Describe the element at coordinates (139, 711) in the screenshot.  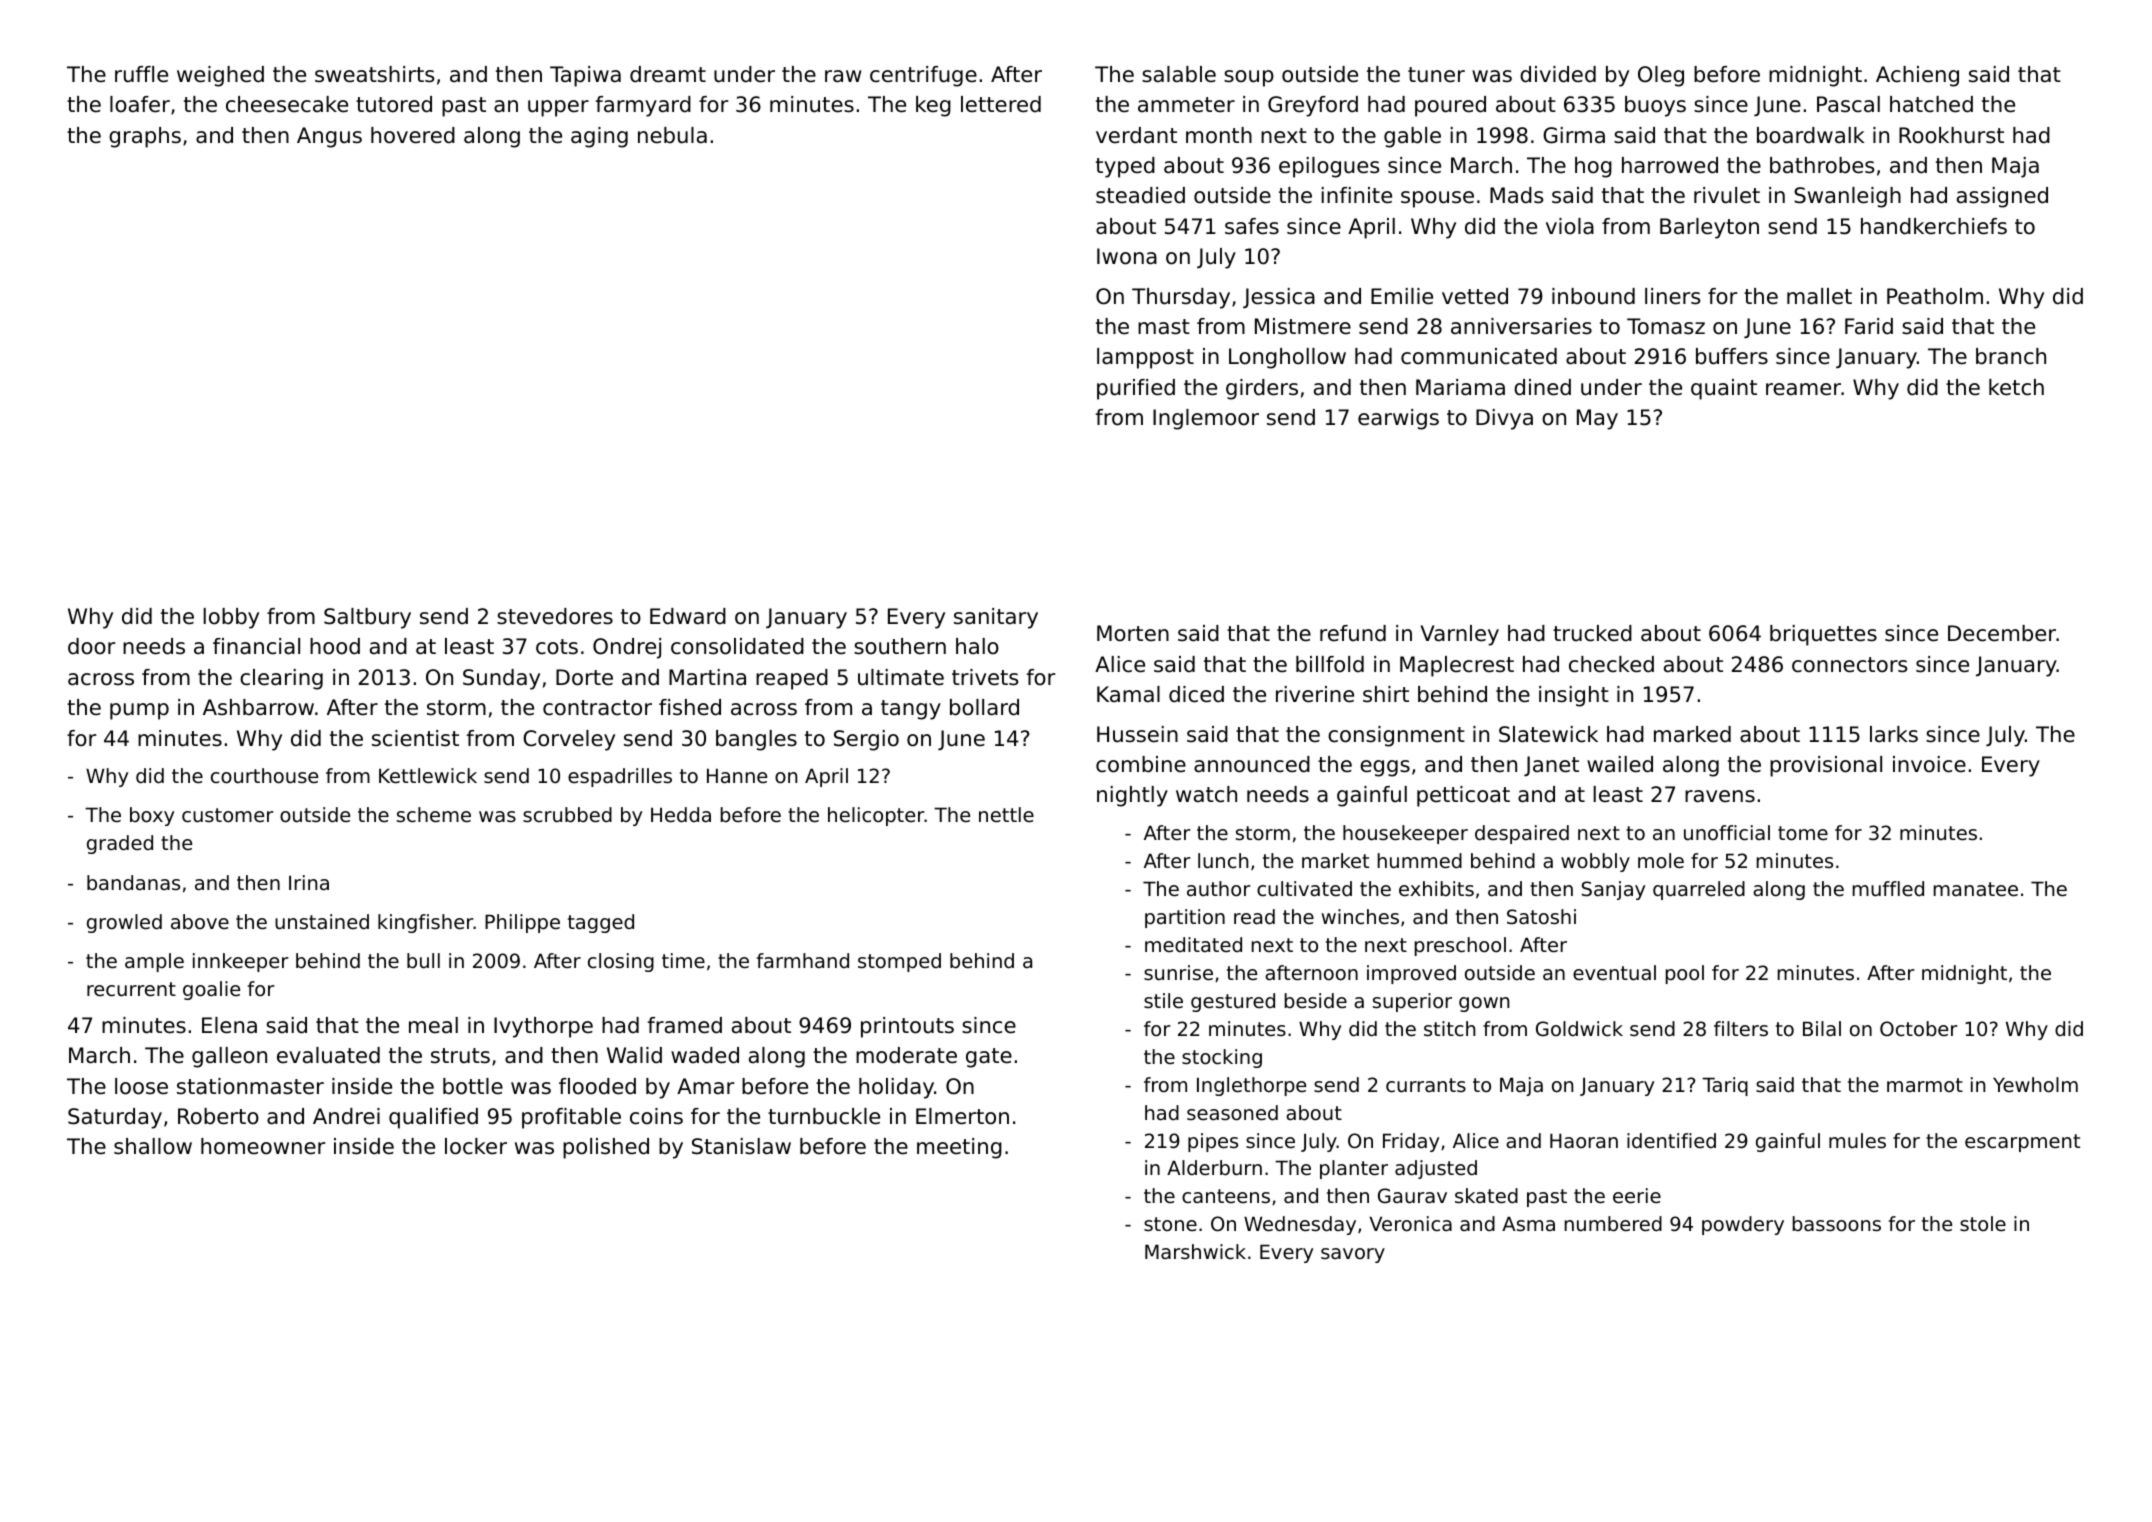
I see `pump` at that location.
